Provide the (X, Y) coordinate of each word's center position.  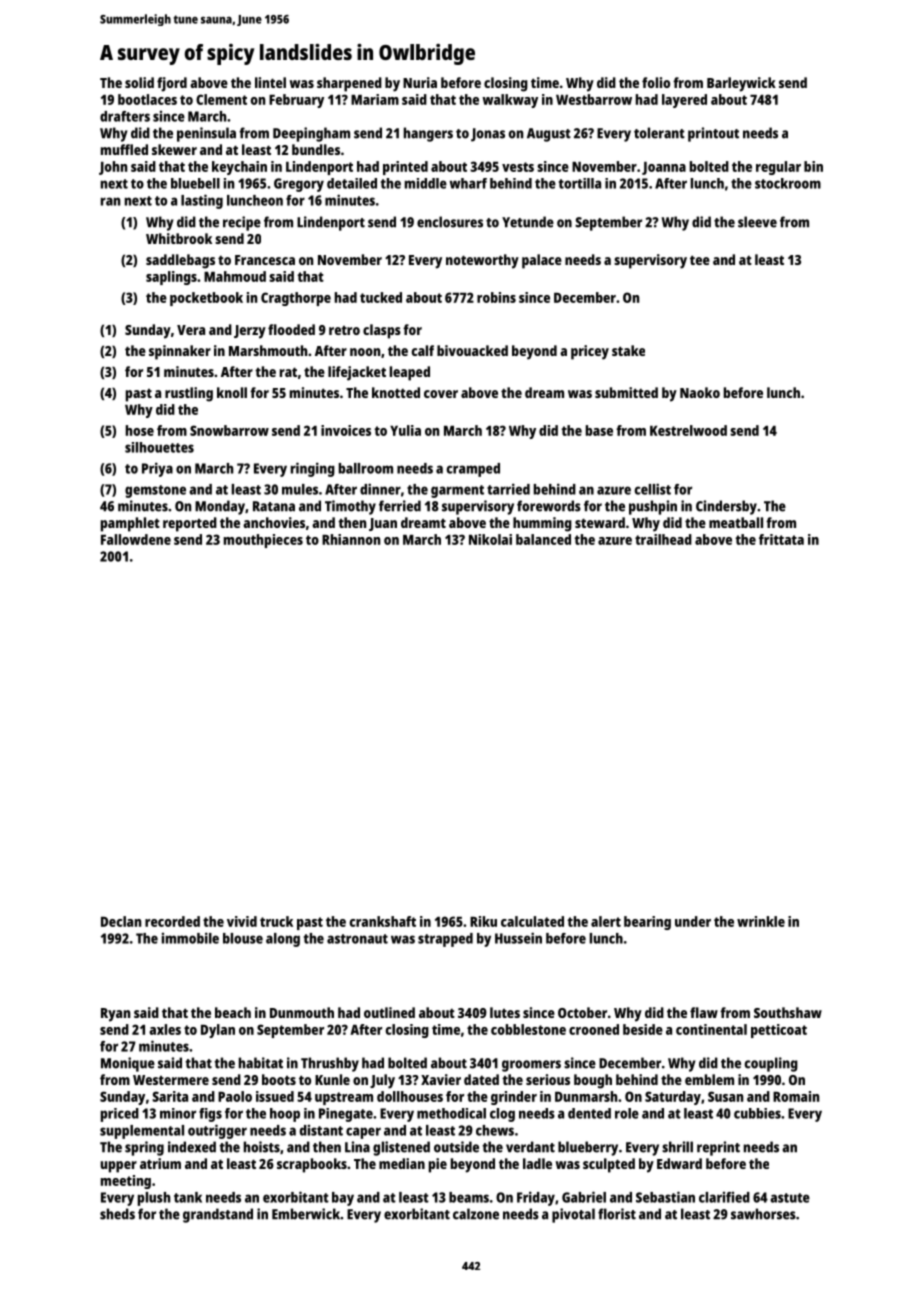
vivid (242, 921)
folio (656, 82)
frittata (781, 539)
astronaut (357, 939)
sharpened (349, 84)
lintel (270, 82)
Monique (128, 1064)
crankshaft (383, 921)
